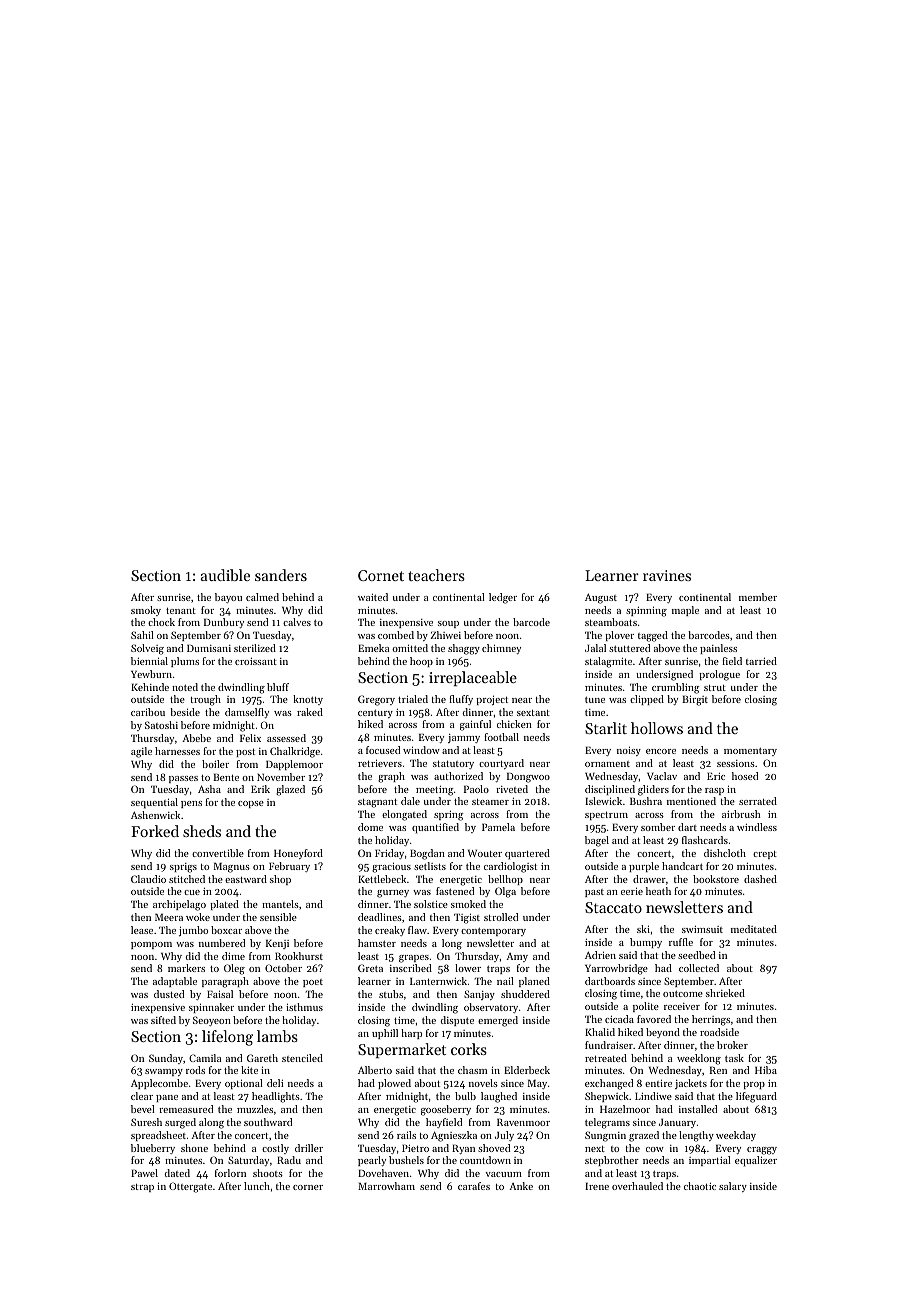  What do you see at coordinates (185, 712) in the document?
I see `beside` at bounding box center [185, 712].
